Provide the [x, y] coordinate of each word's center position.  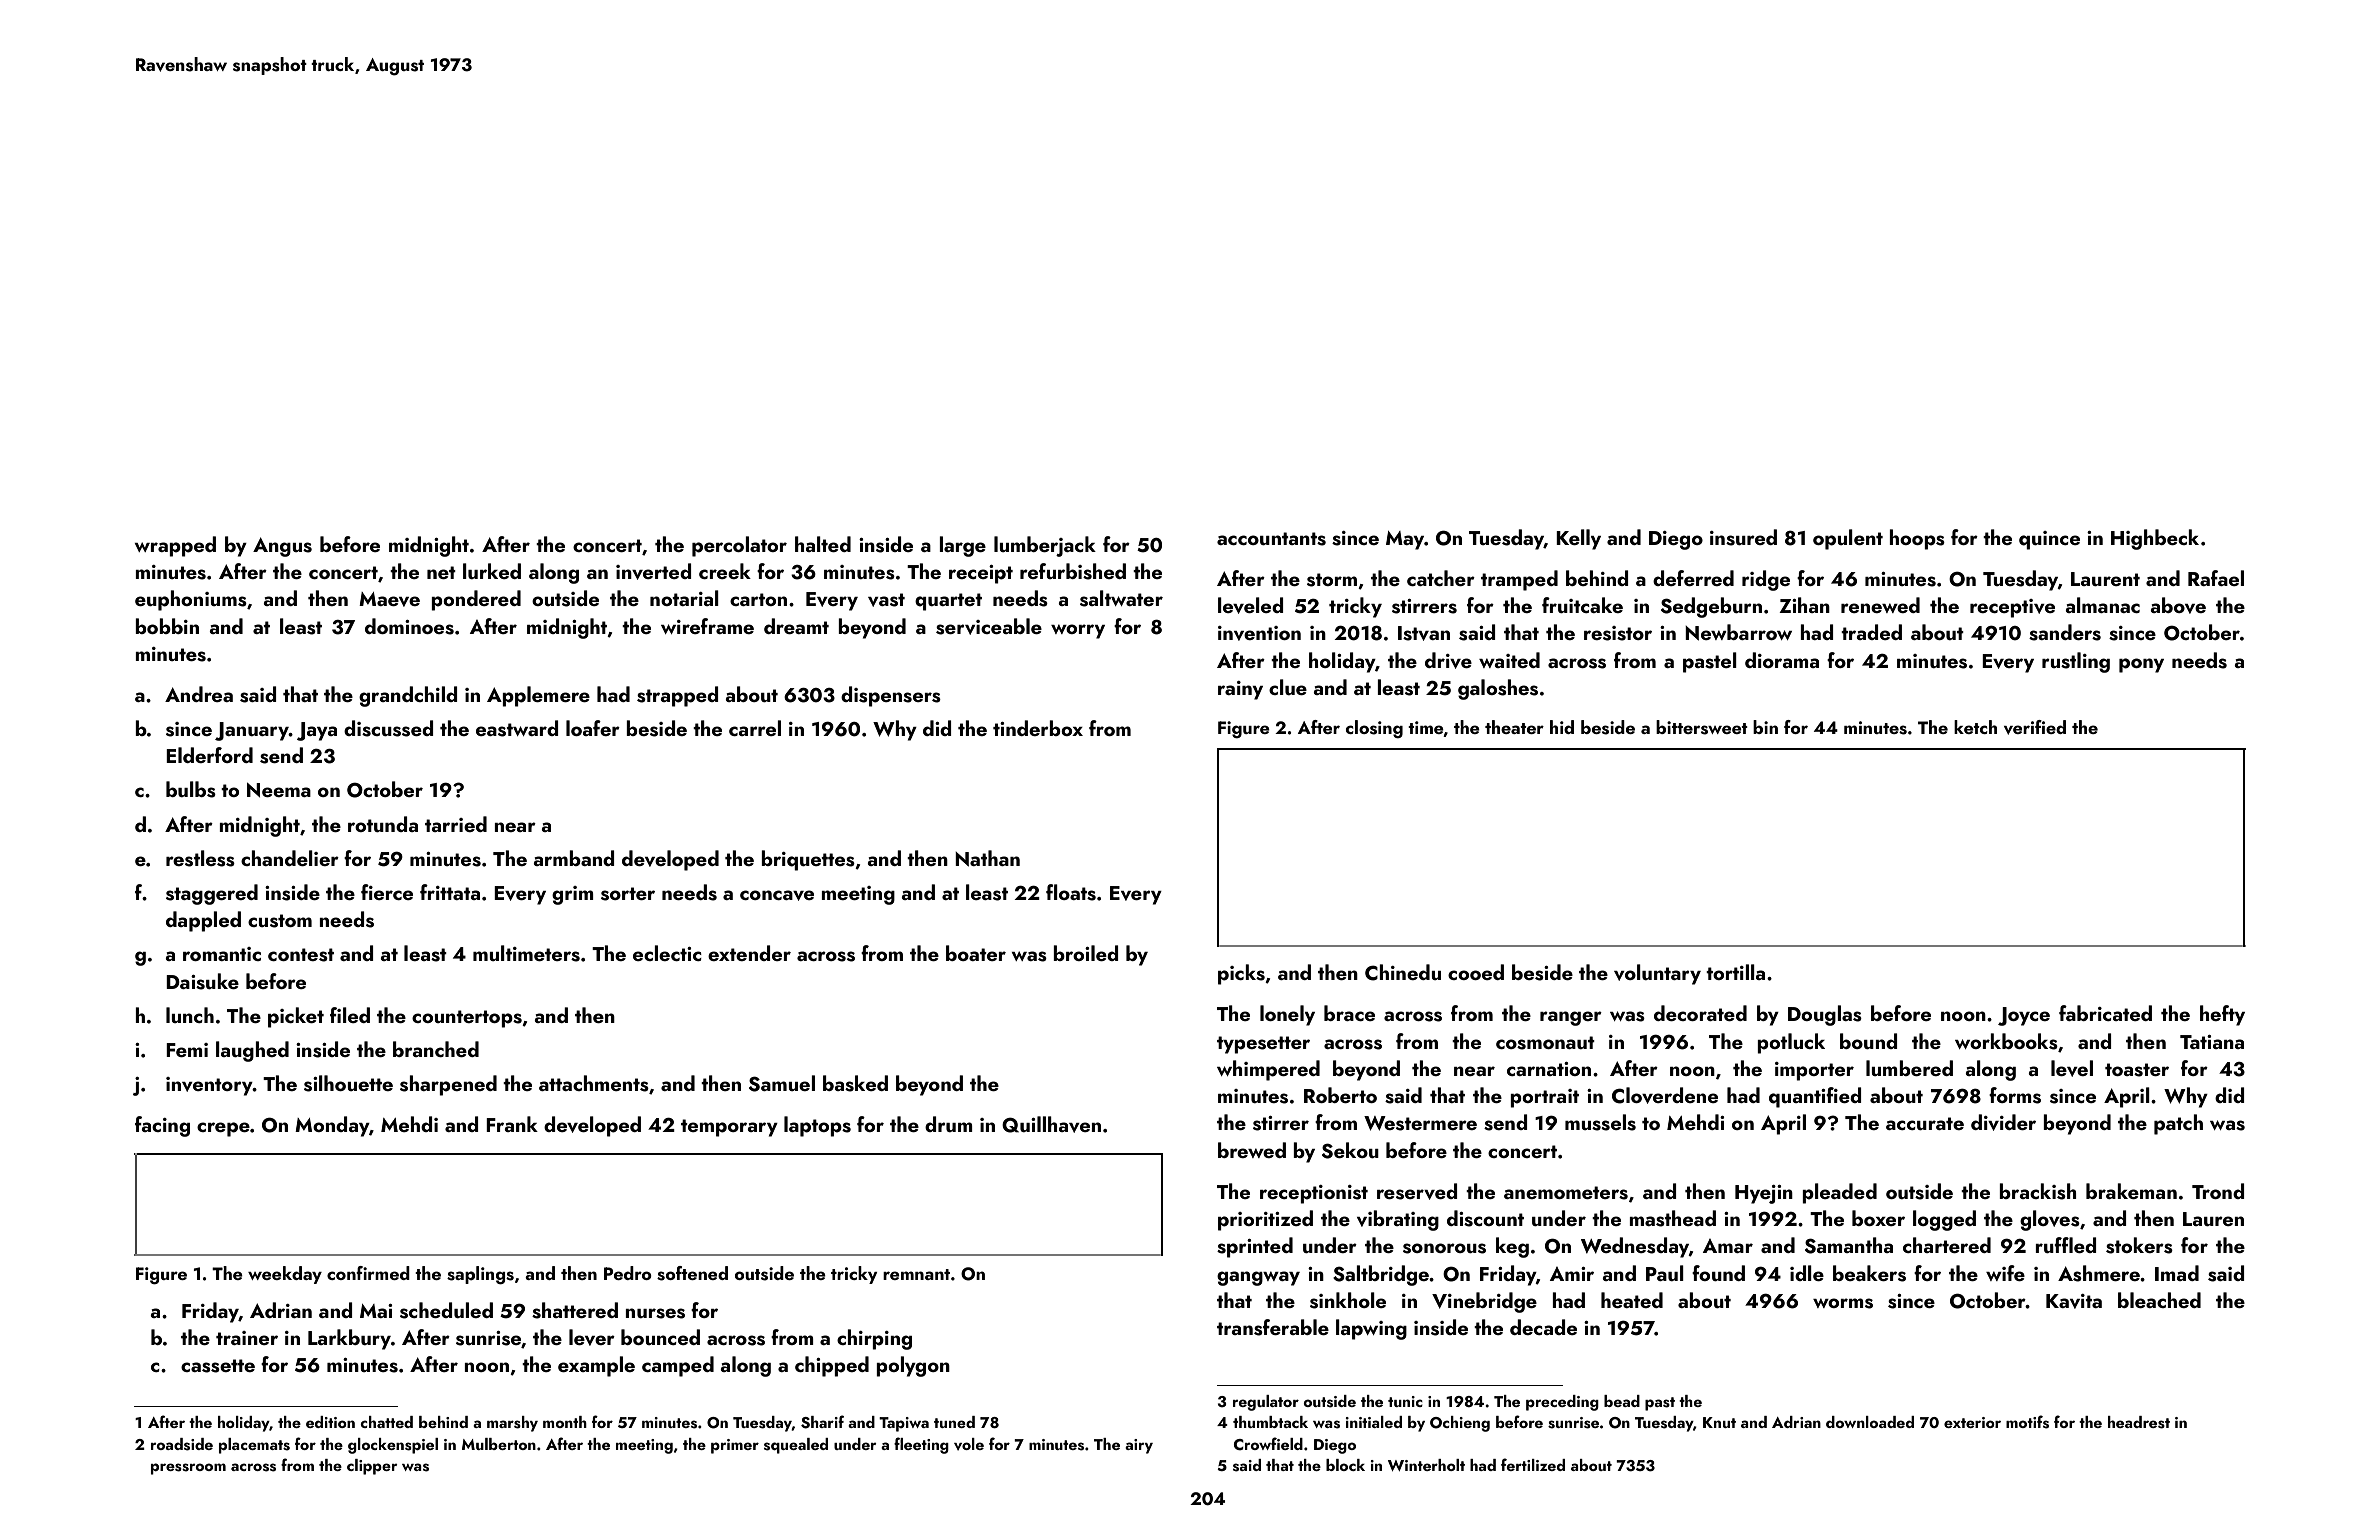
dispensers [891, 696]
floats [1071, 892]
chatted [386, 1422]
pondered [476, 600]
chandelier [290, 858]
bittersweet [1702, 727]
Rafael [2216, 578]
